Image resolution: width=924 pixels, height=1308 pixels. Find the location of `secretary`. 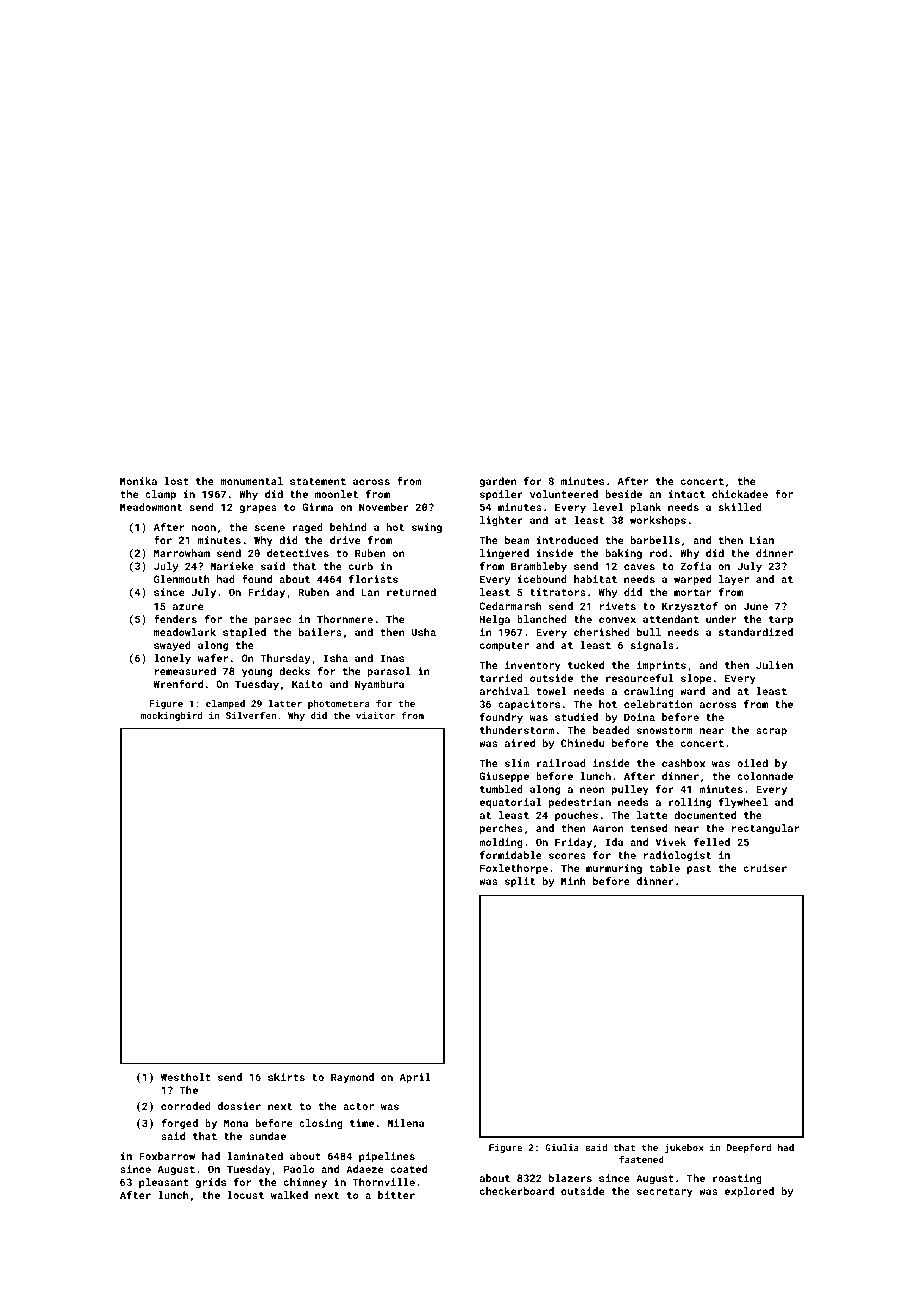

secretary is located at coordinates (665, 1192).
